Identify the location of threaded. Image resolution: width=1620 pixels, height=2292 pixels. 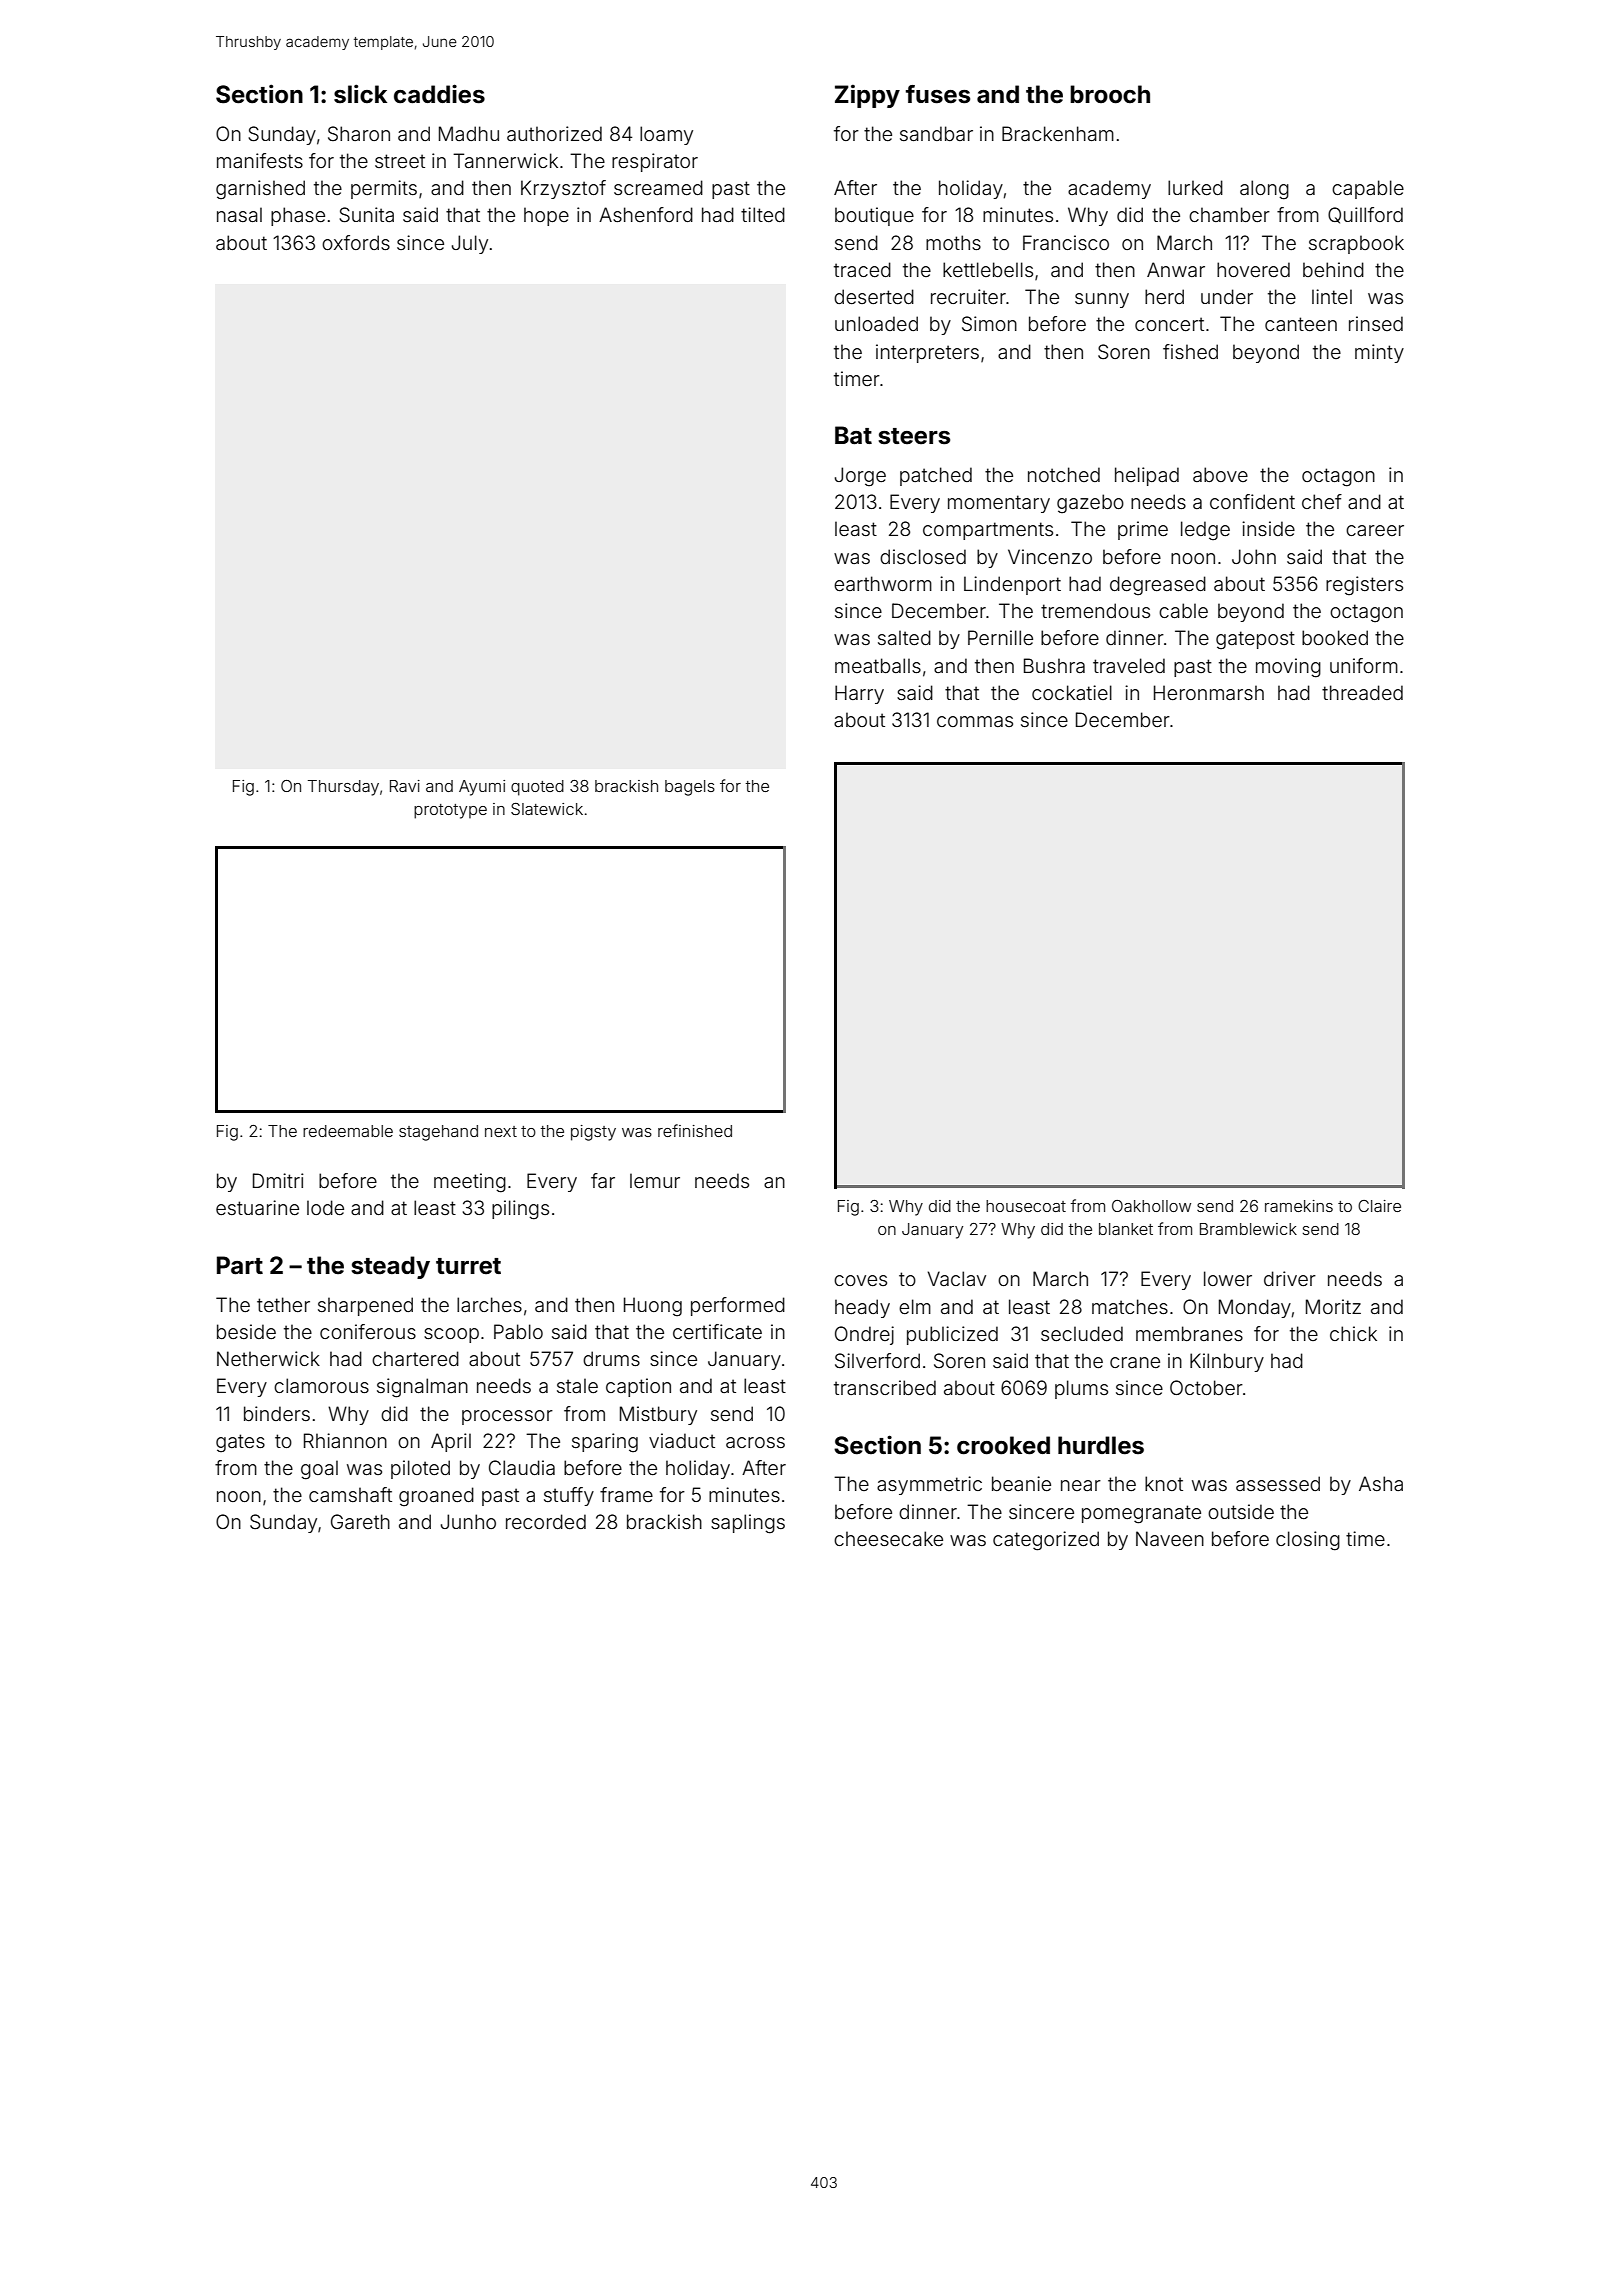
(1362, 692).
